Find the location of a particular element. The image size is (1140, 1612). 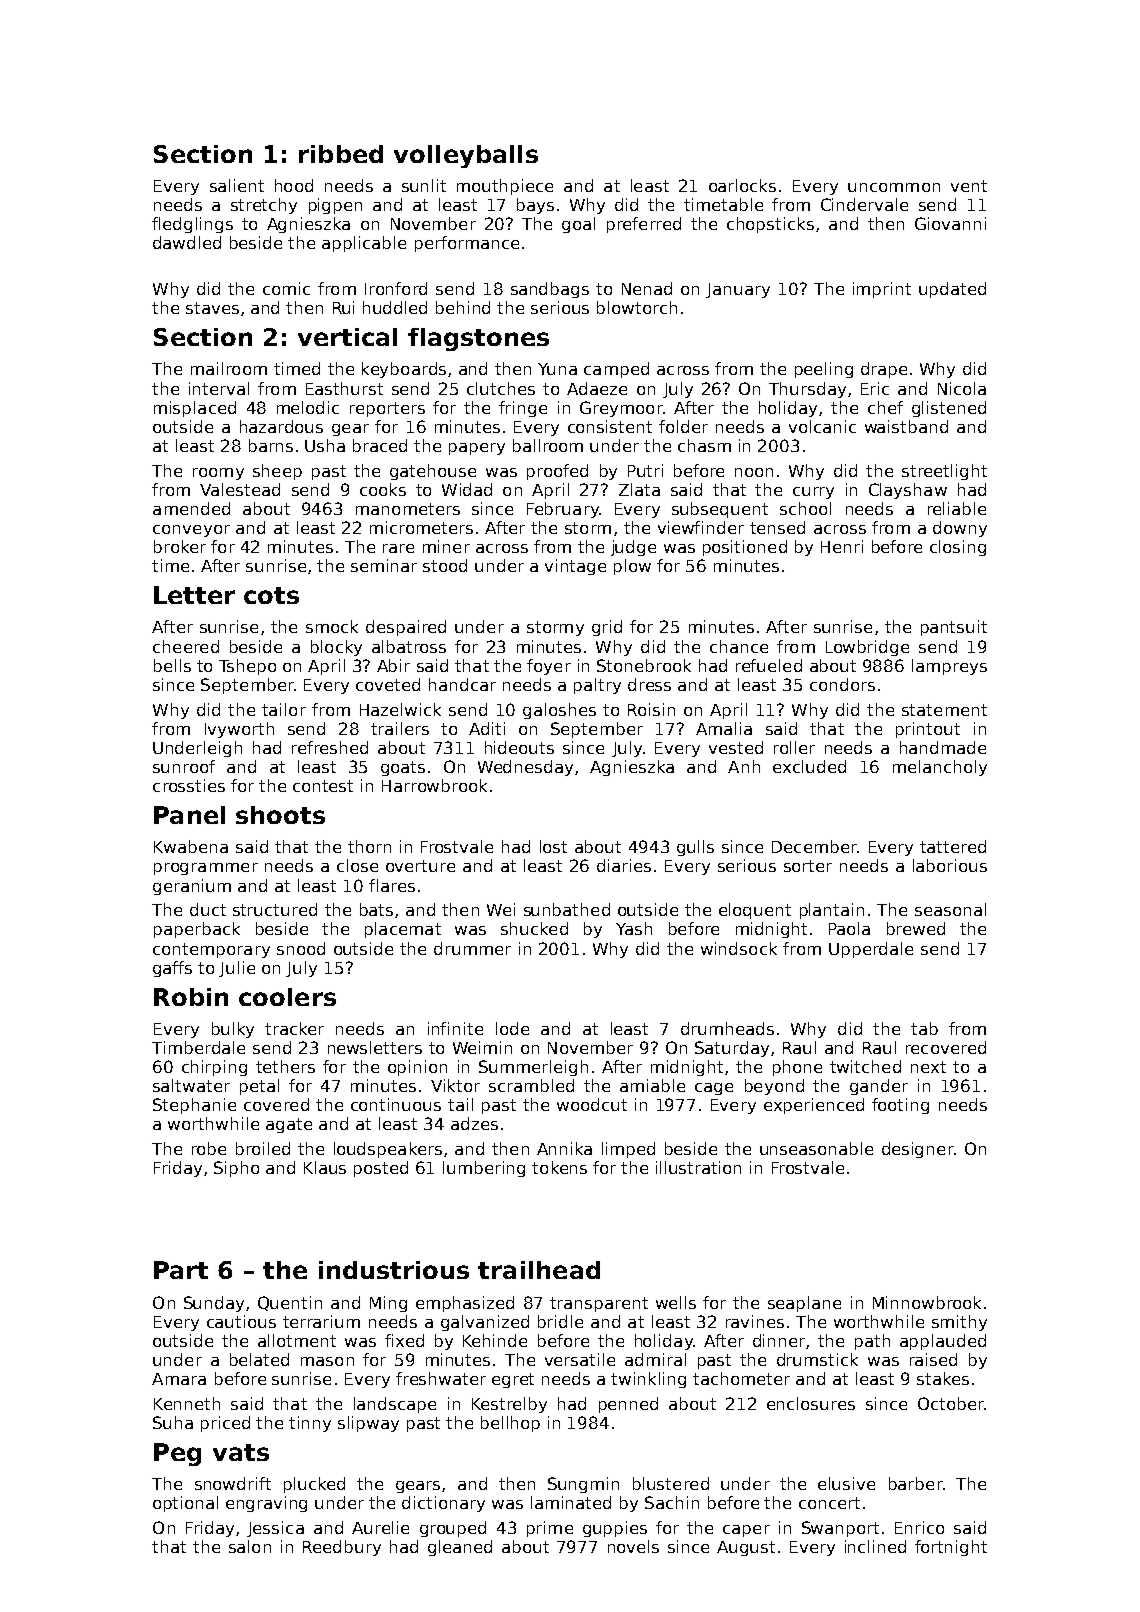

vertical is located at coordinates (347, 337).
